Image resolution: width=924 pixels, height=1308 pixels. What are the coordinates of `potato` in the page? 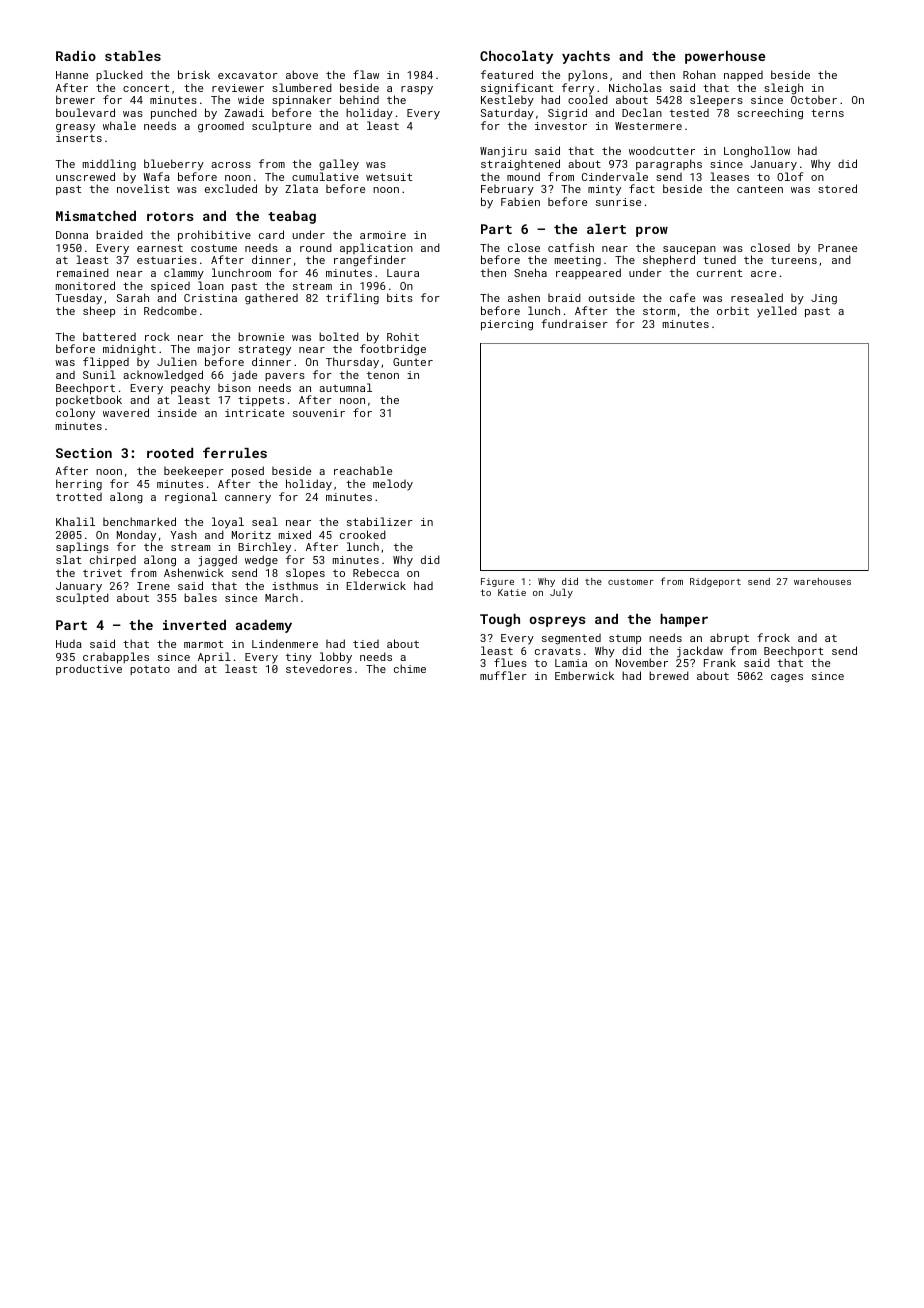 It's located at (150, 670).
